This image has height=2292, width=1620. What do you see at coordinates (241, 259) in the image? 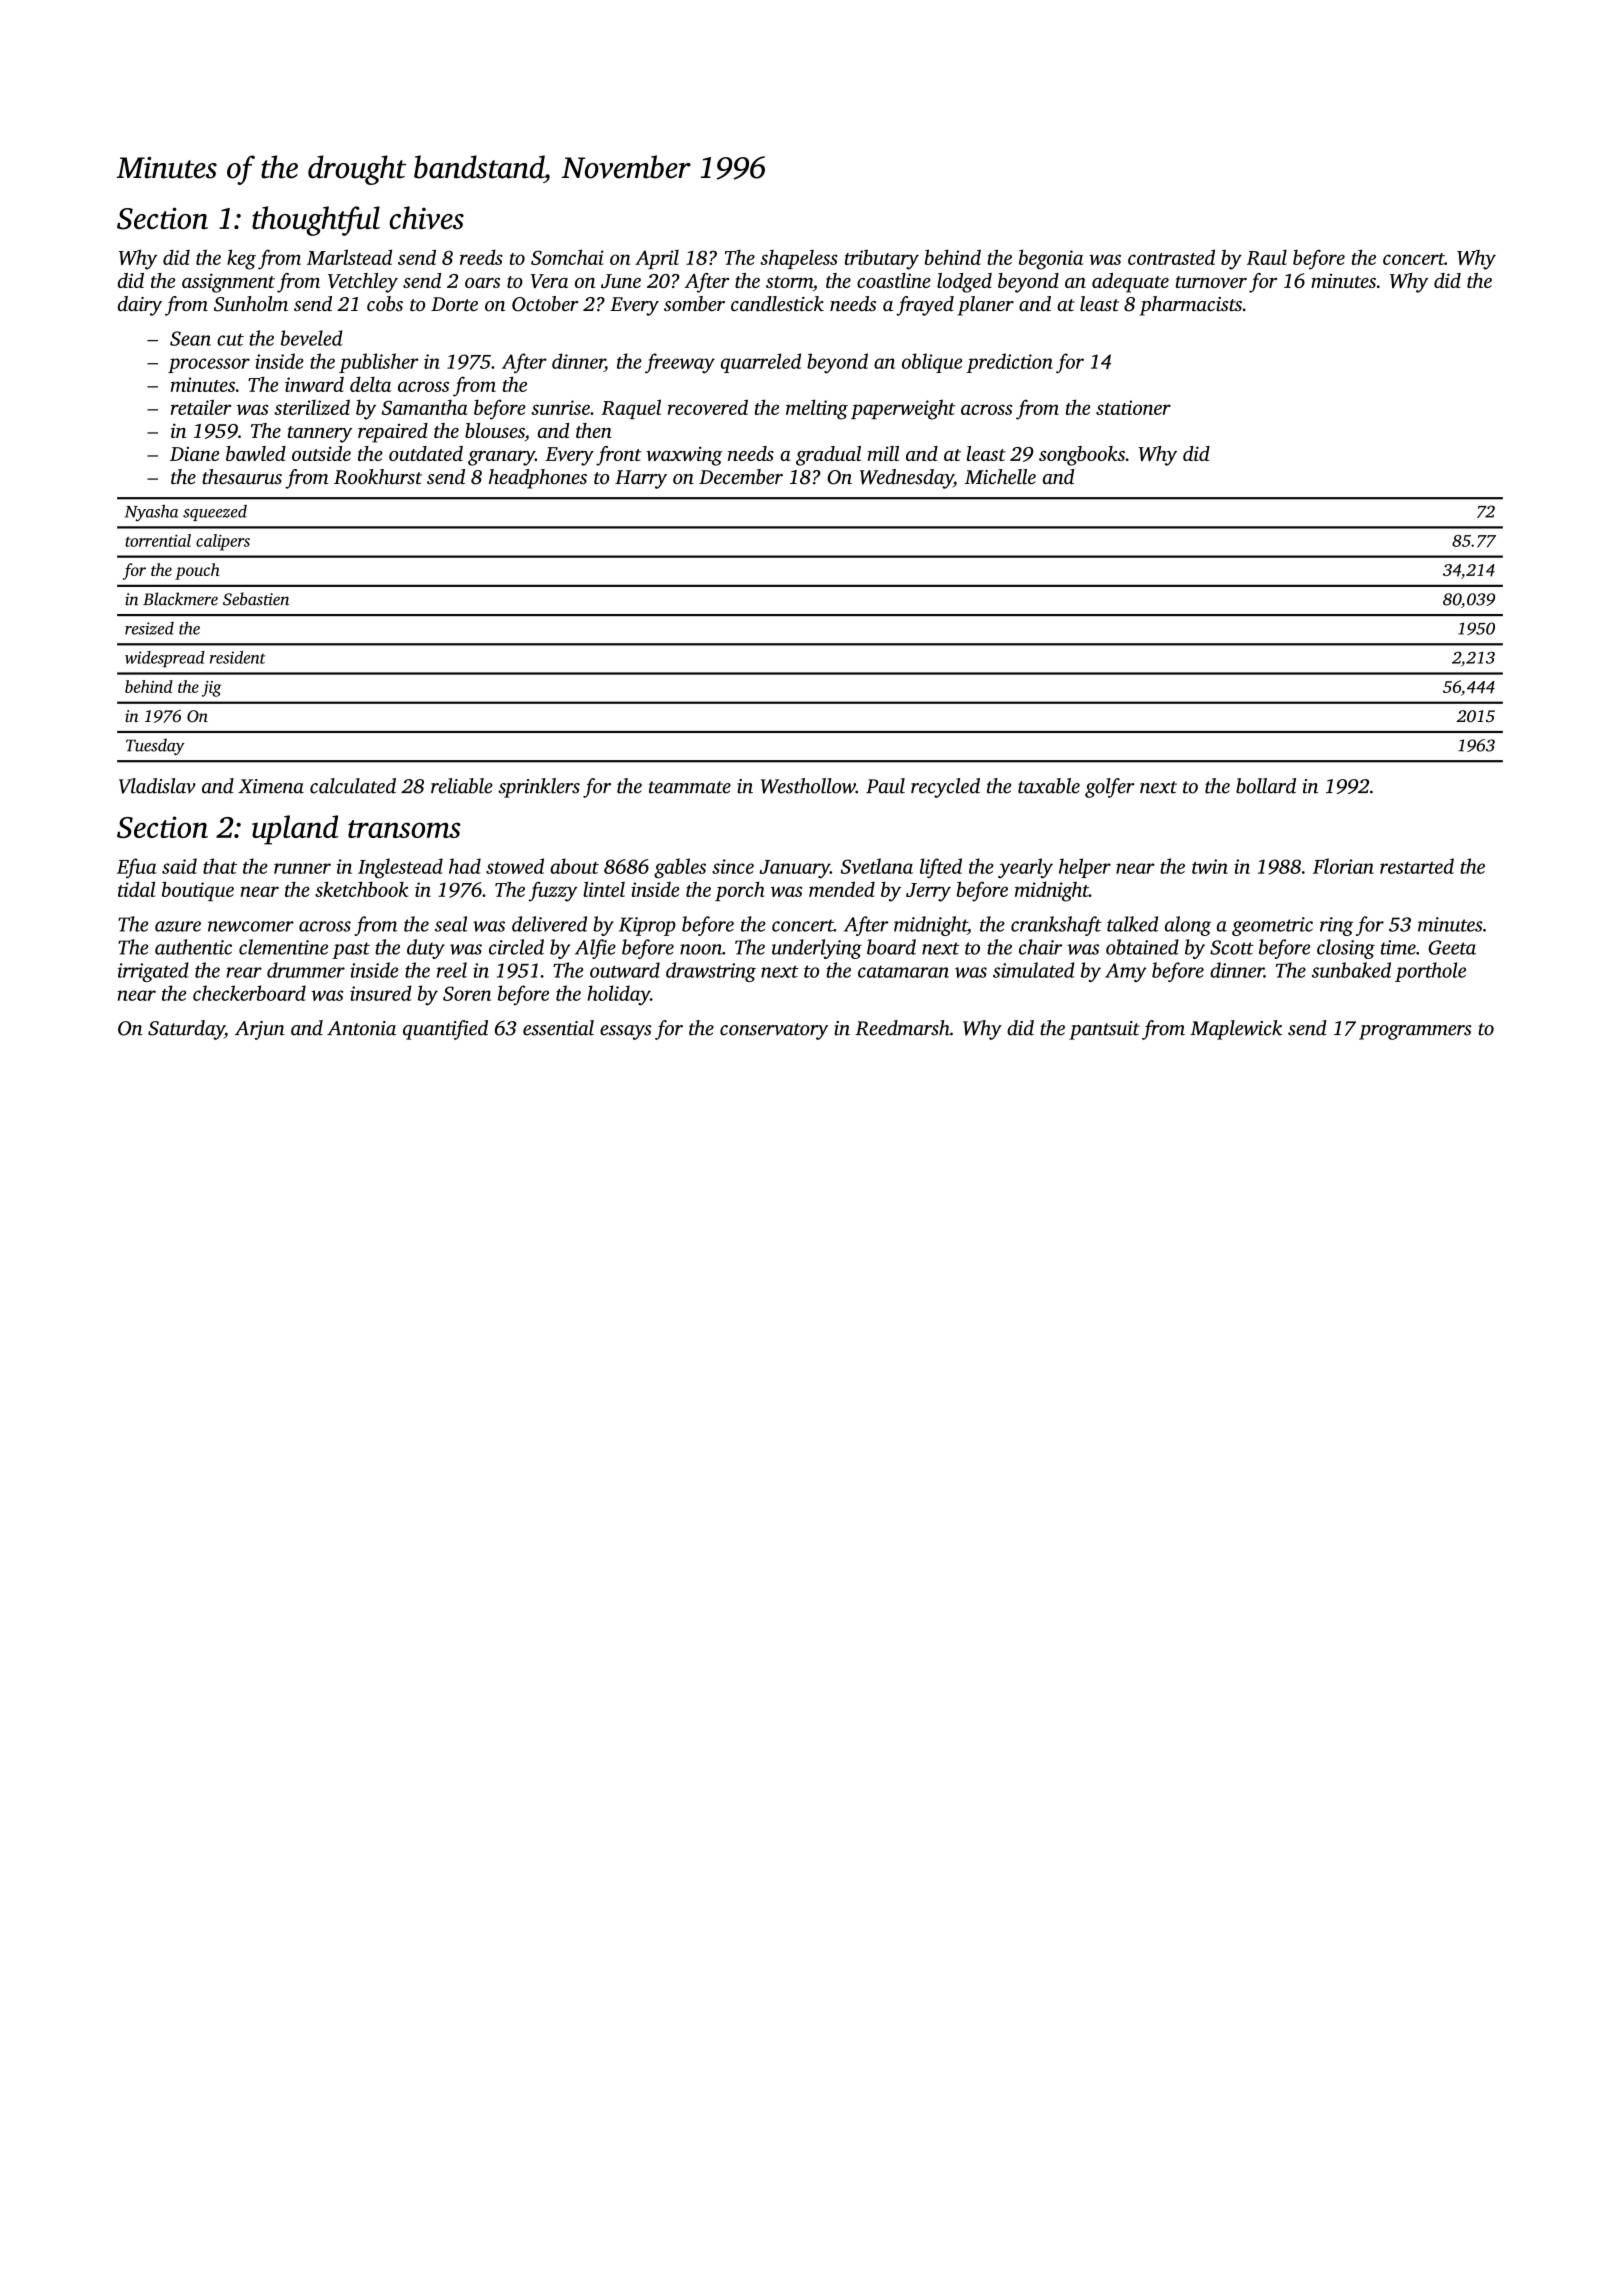
I see `keg` at bounding box center [241, 259].
